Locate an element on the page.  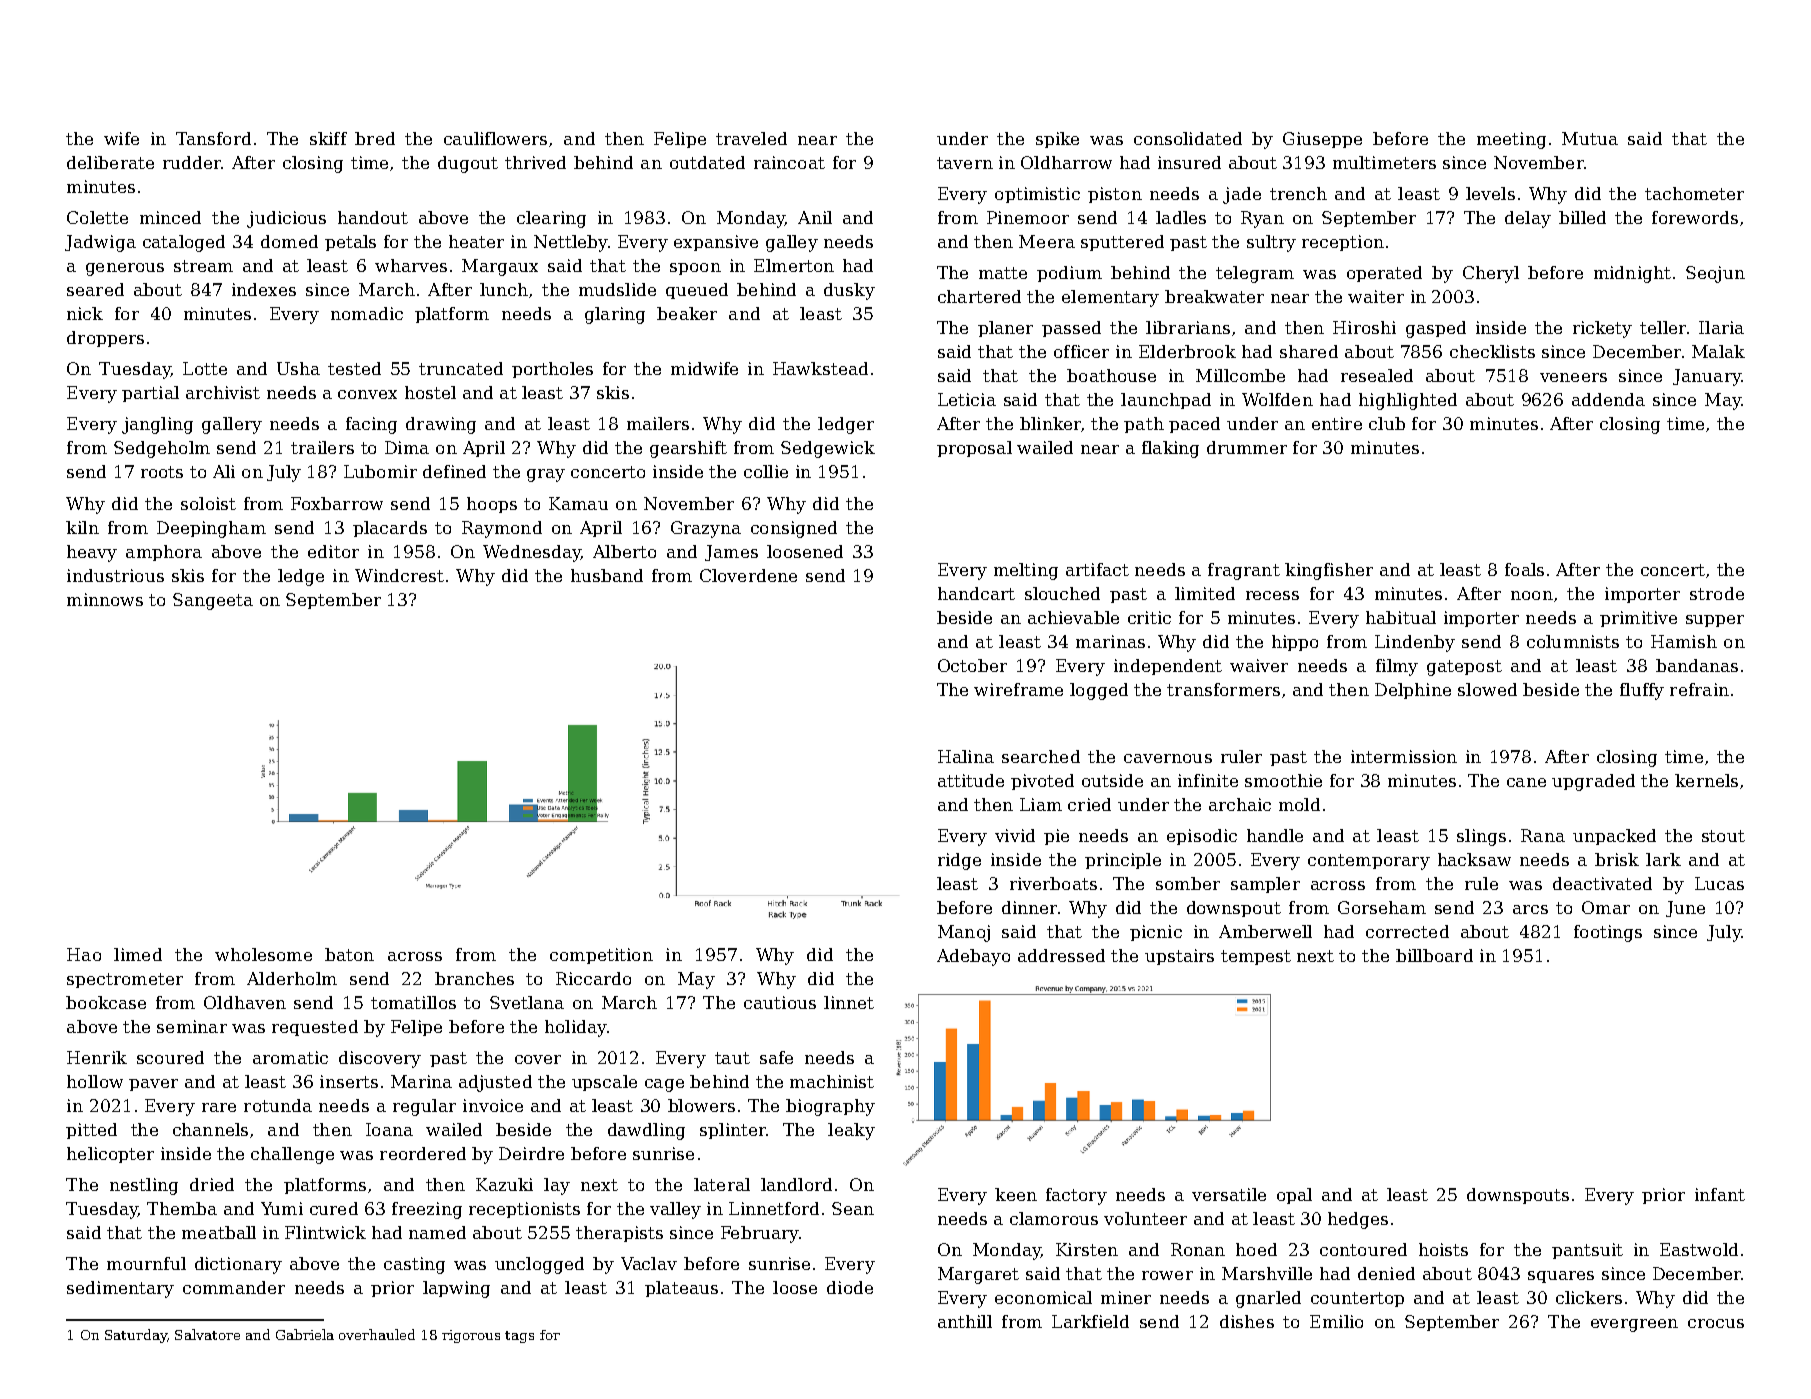
Mutua is located at coordinates (1590, 138).
